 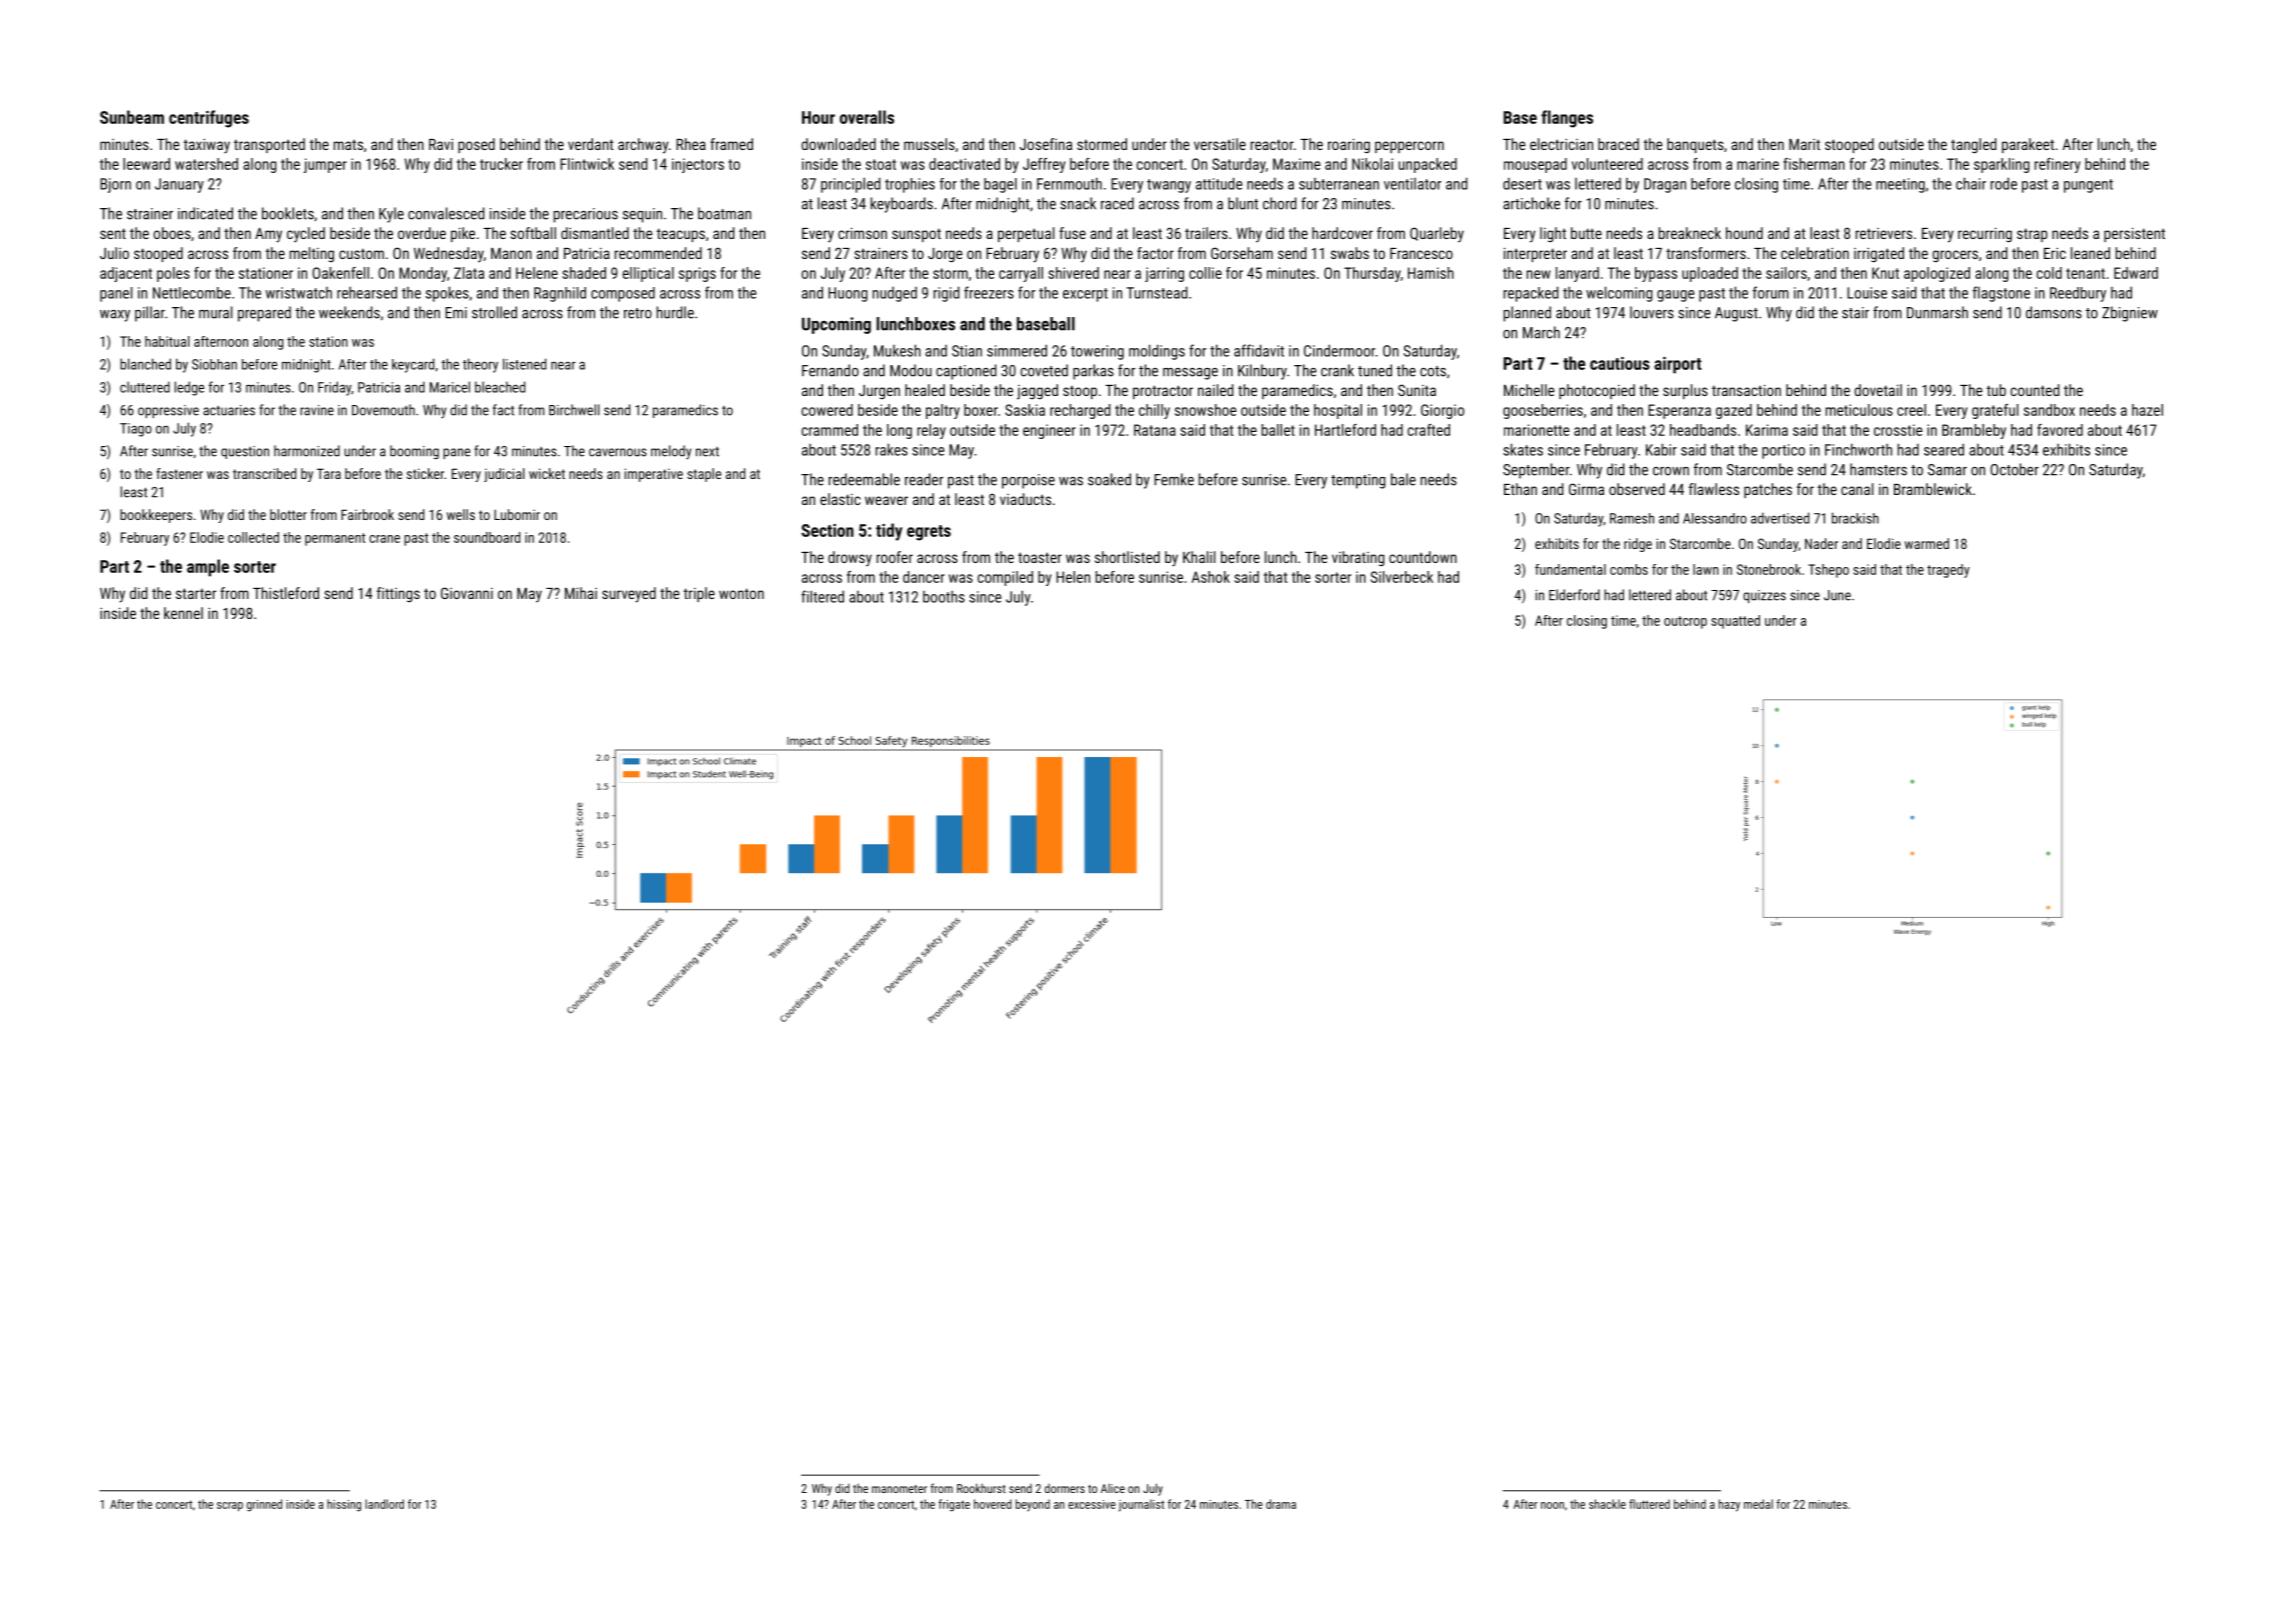 What do you see at coordinates (384, 1504) in the document?
I see `landlord` at bounding box center [384, 1504].
